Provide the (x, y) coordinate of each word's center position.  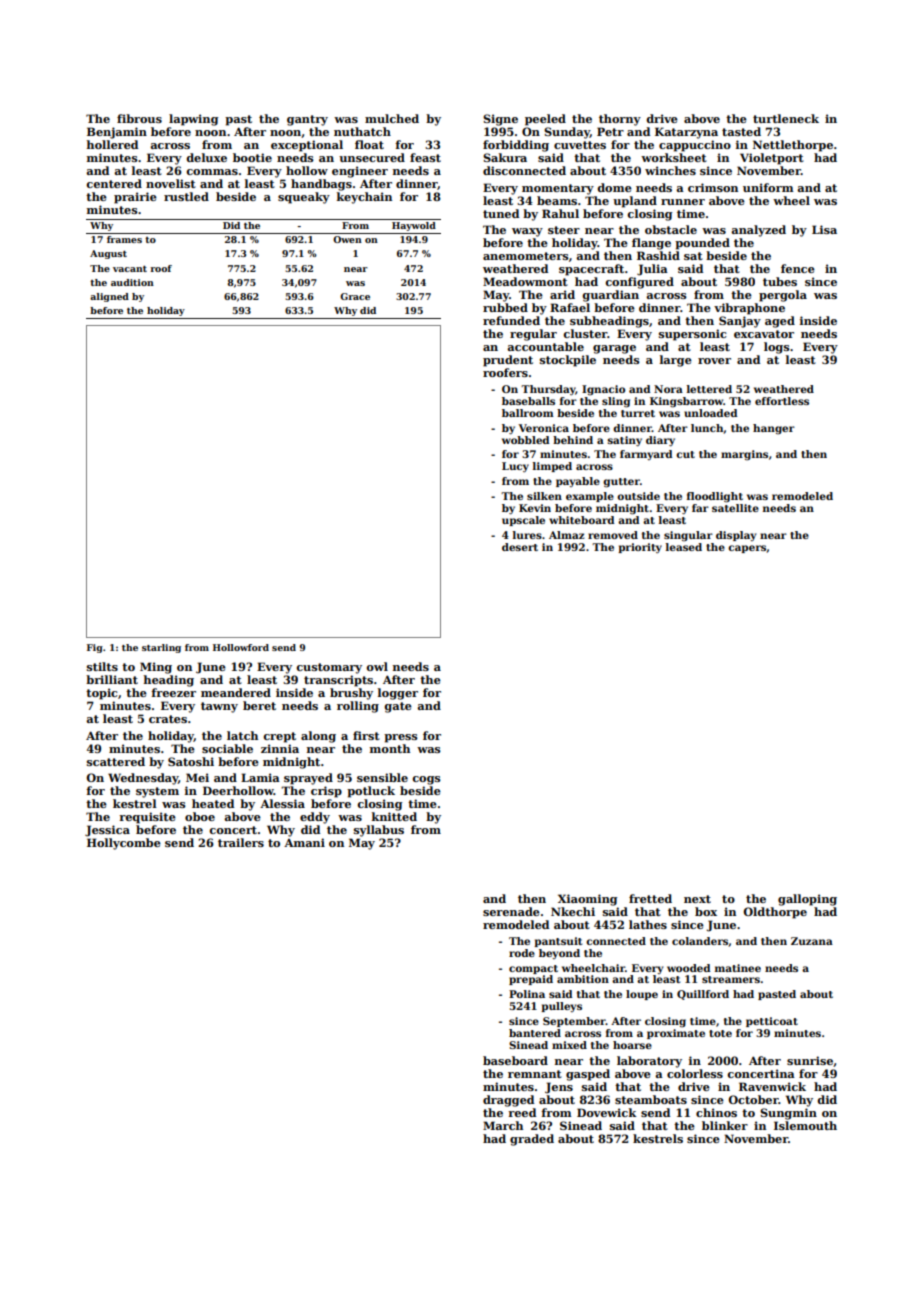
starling (161, 648)
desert (520, 547)
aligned (109, 297)
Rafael (570, 307)
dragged (508, 1101)
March (503, 1125)
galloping (807, 900)
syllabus (379, 831)
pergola (783, 296)
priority (640, 548)
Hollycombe (124, 844)
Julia (652, 270)
